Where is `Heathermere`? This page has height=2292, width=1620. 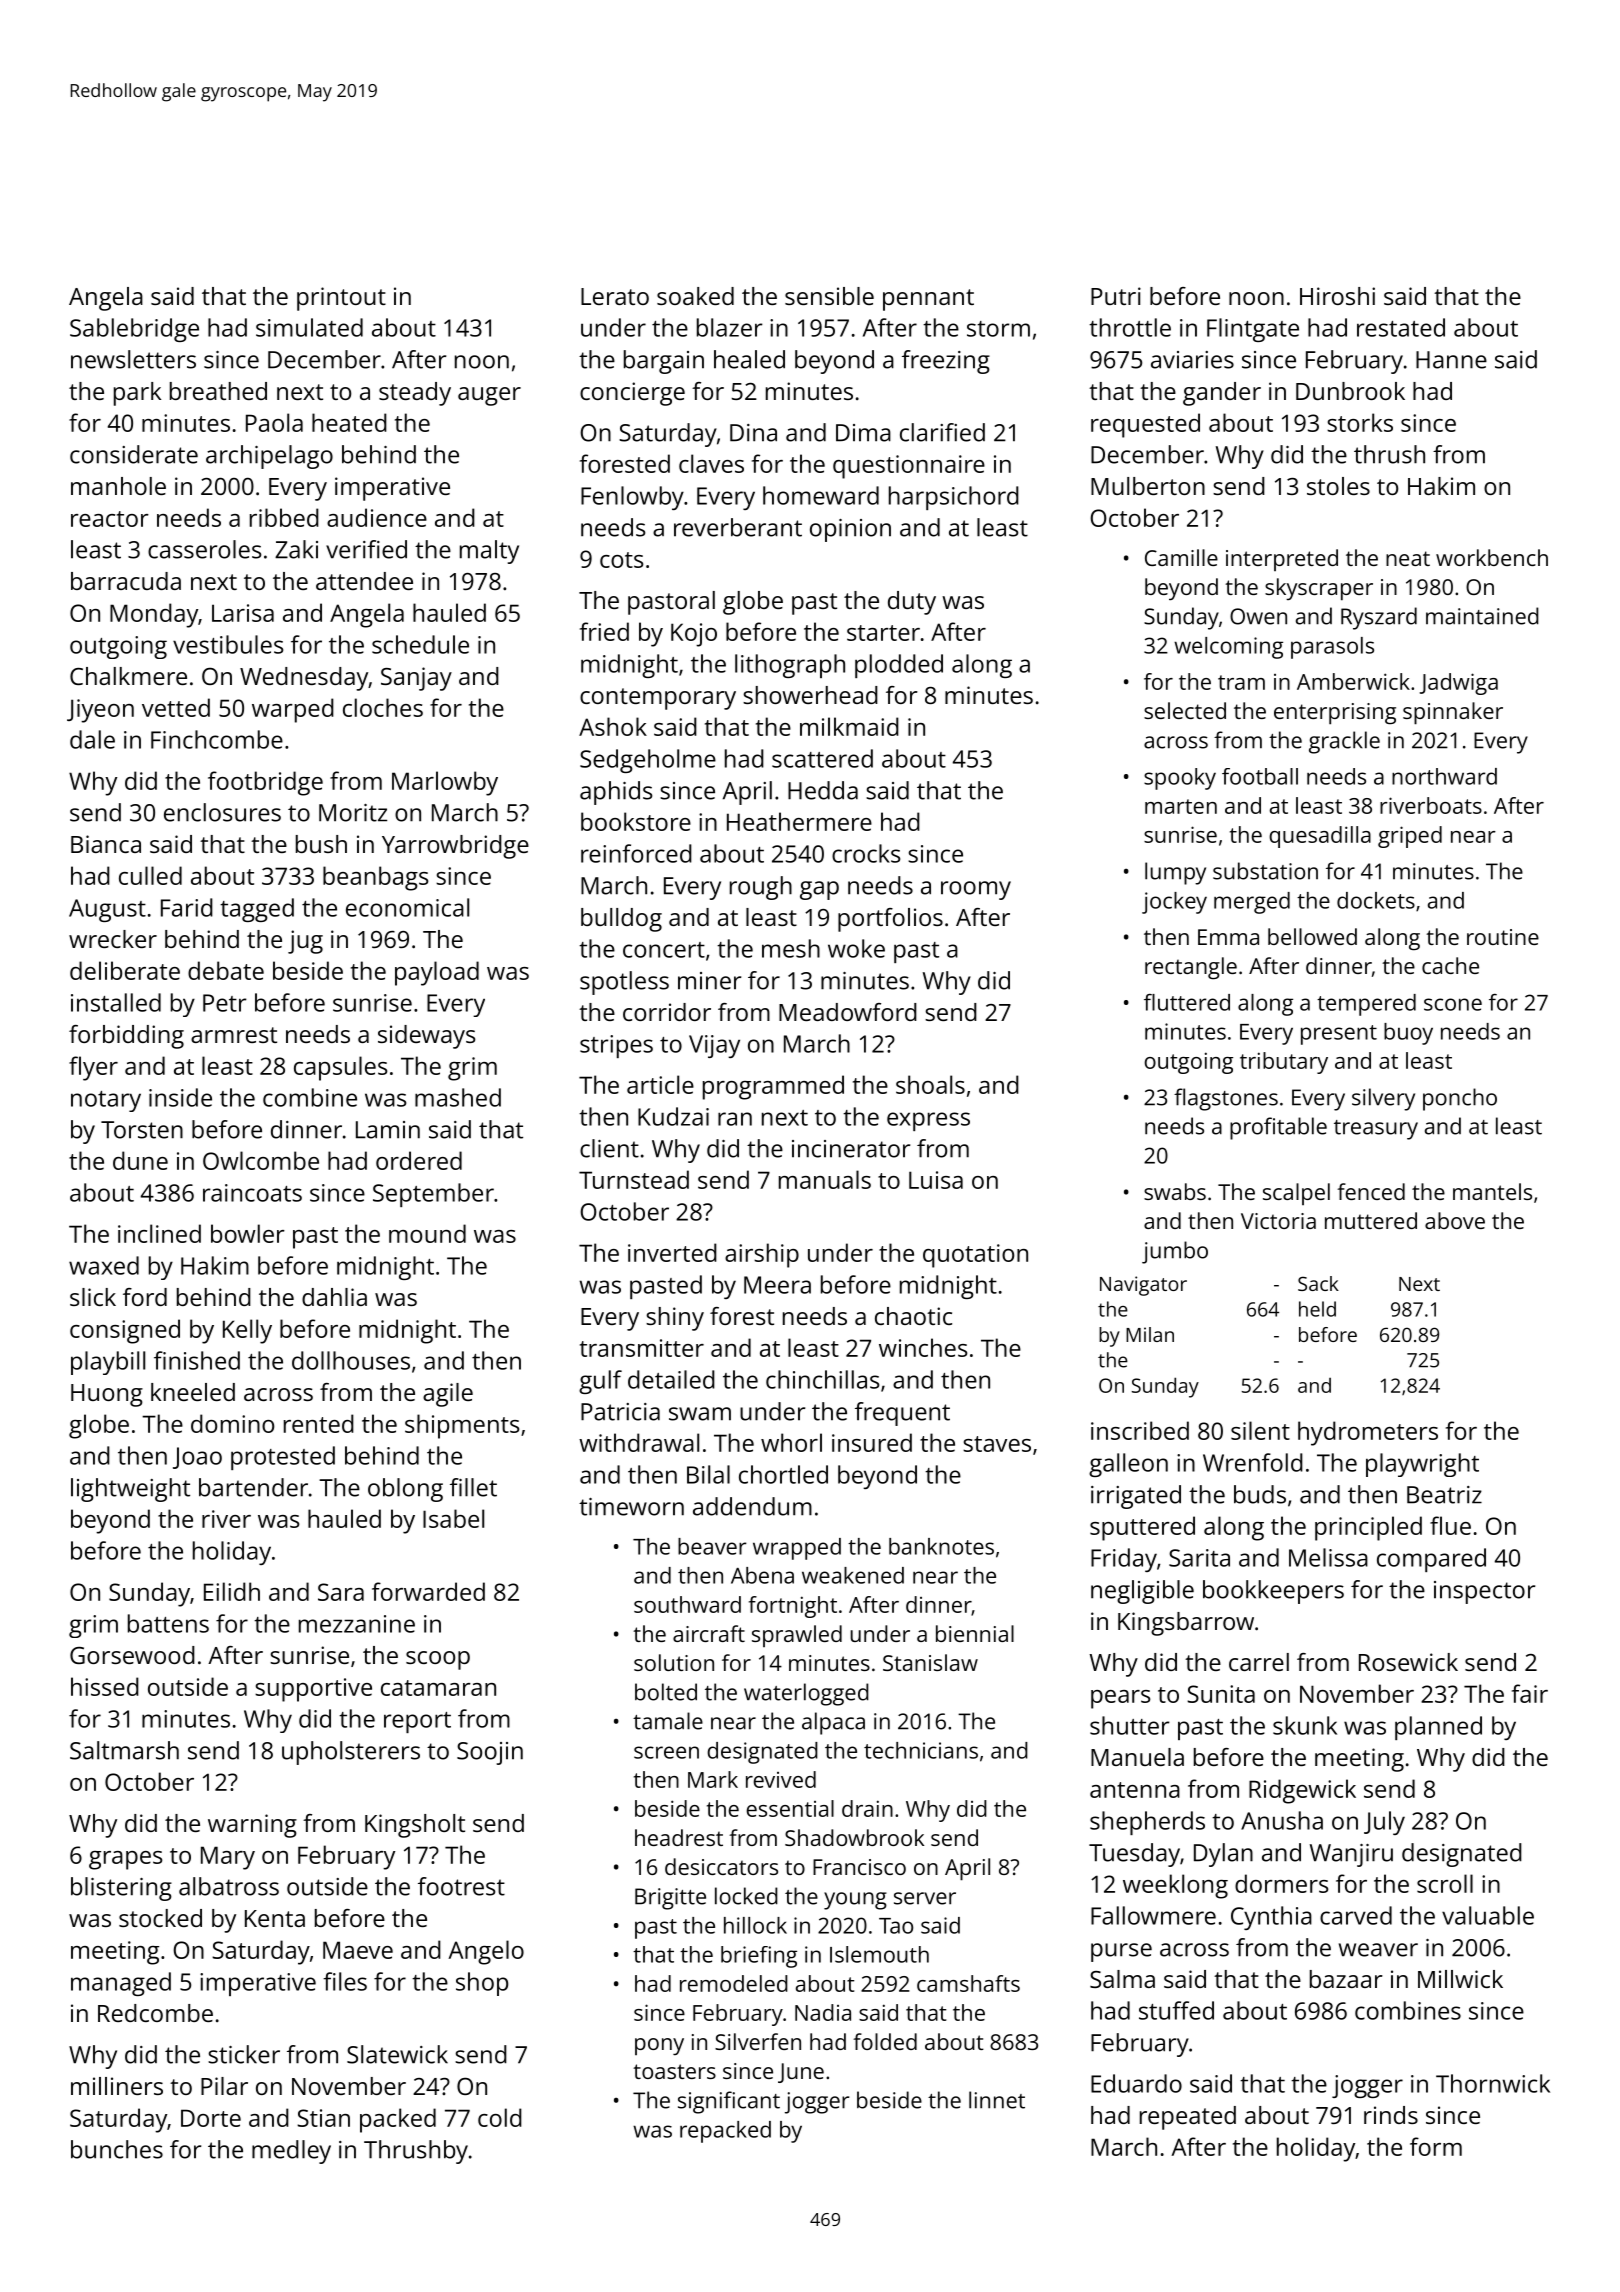 Heathermere is located at coordinates (799, 821).
